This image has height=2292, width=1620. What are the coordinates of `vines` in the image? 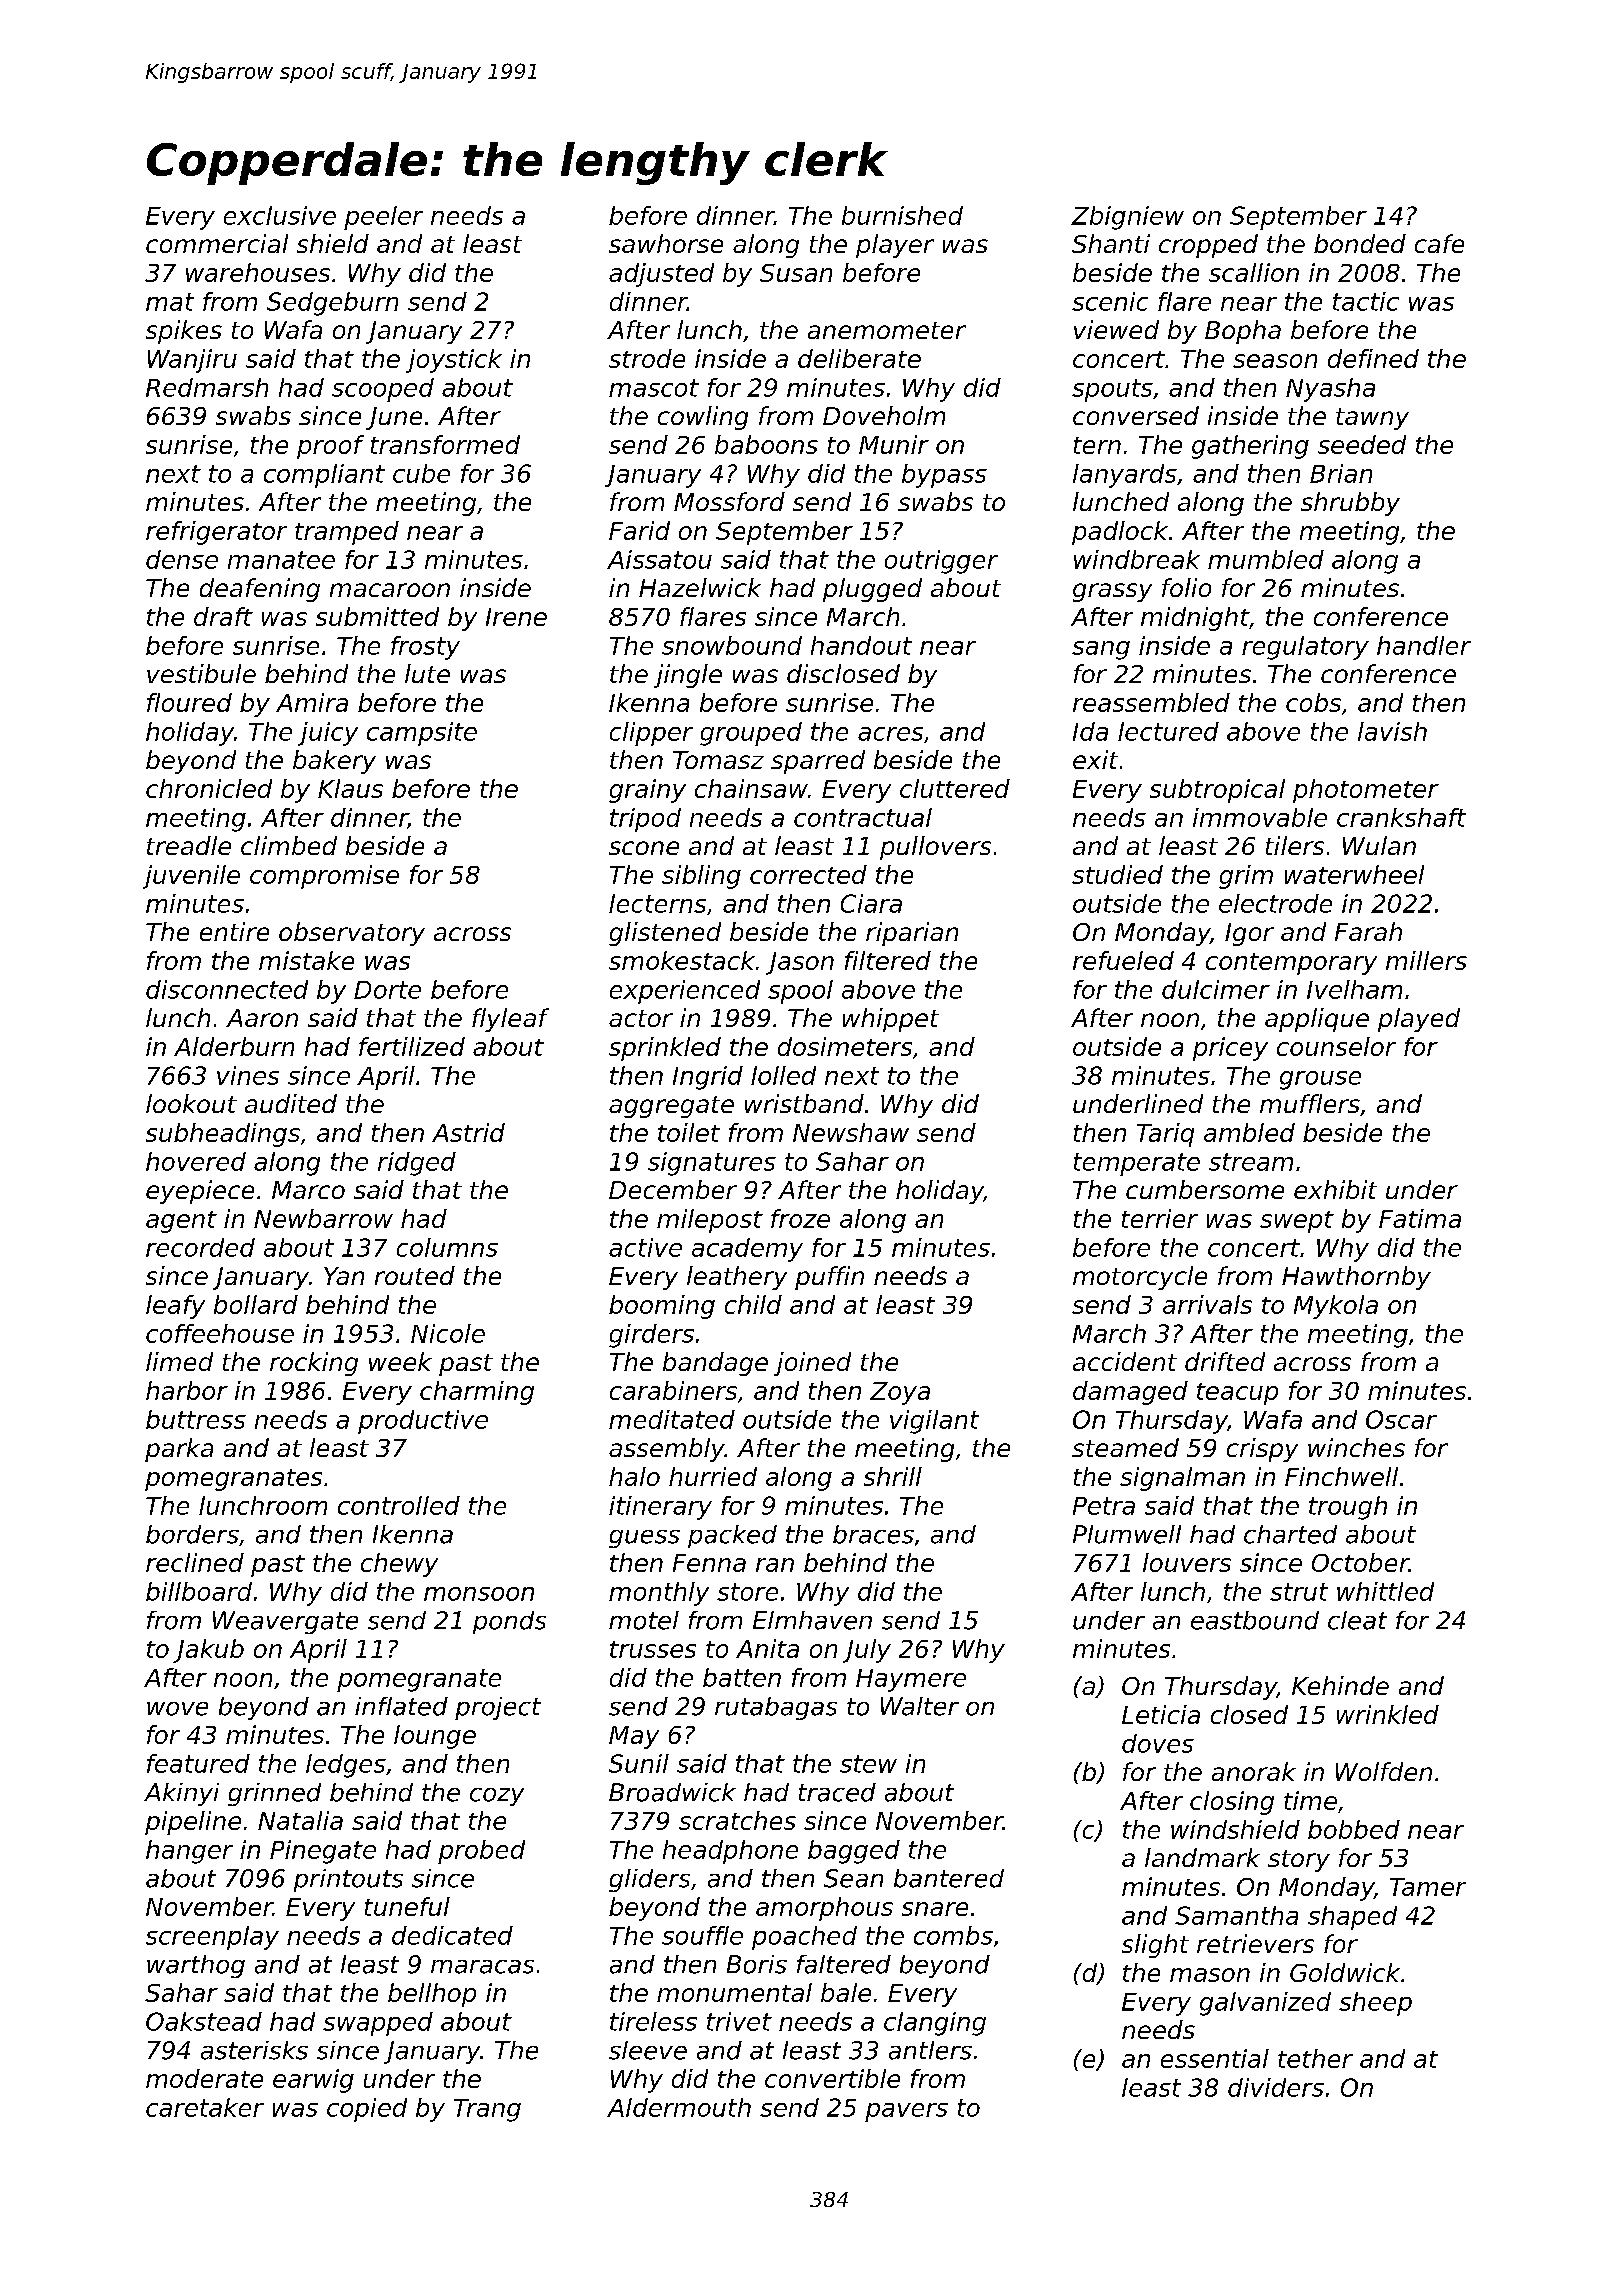 It's located at (248, 1075).
